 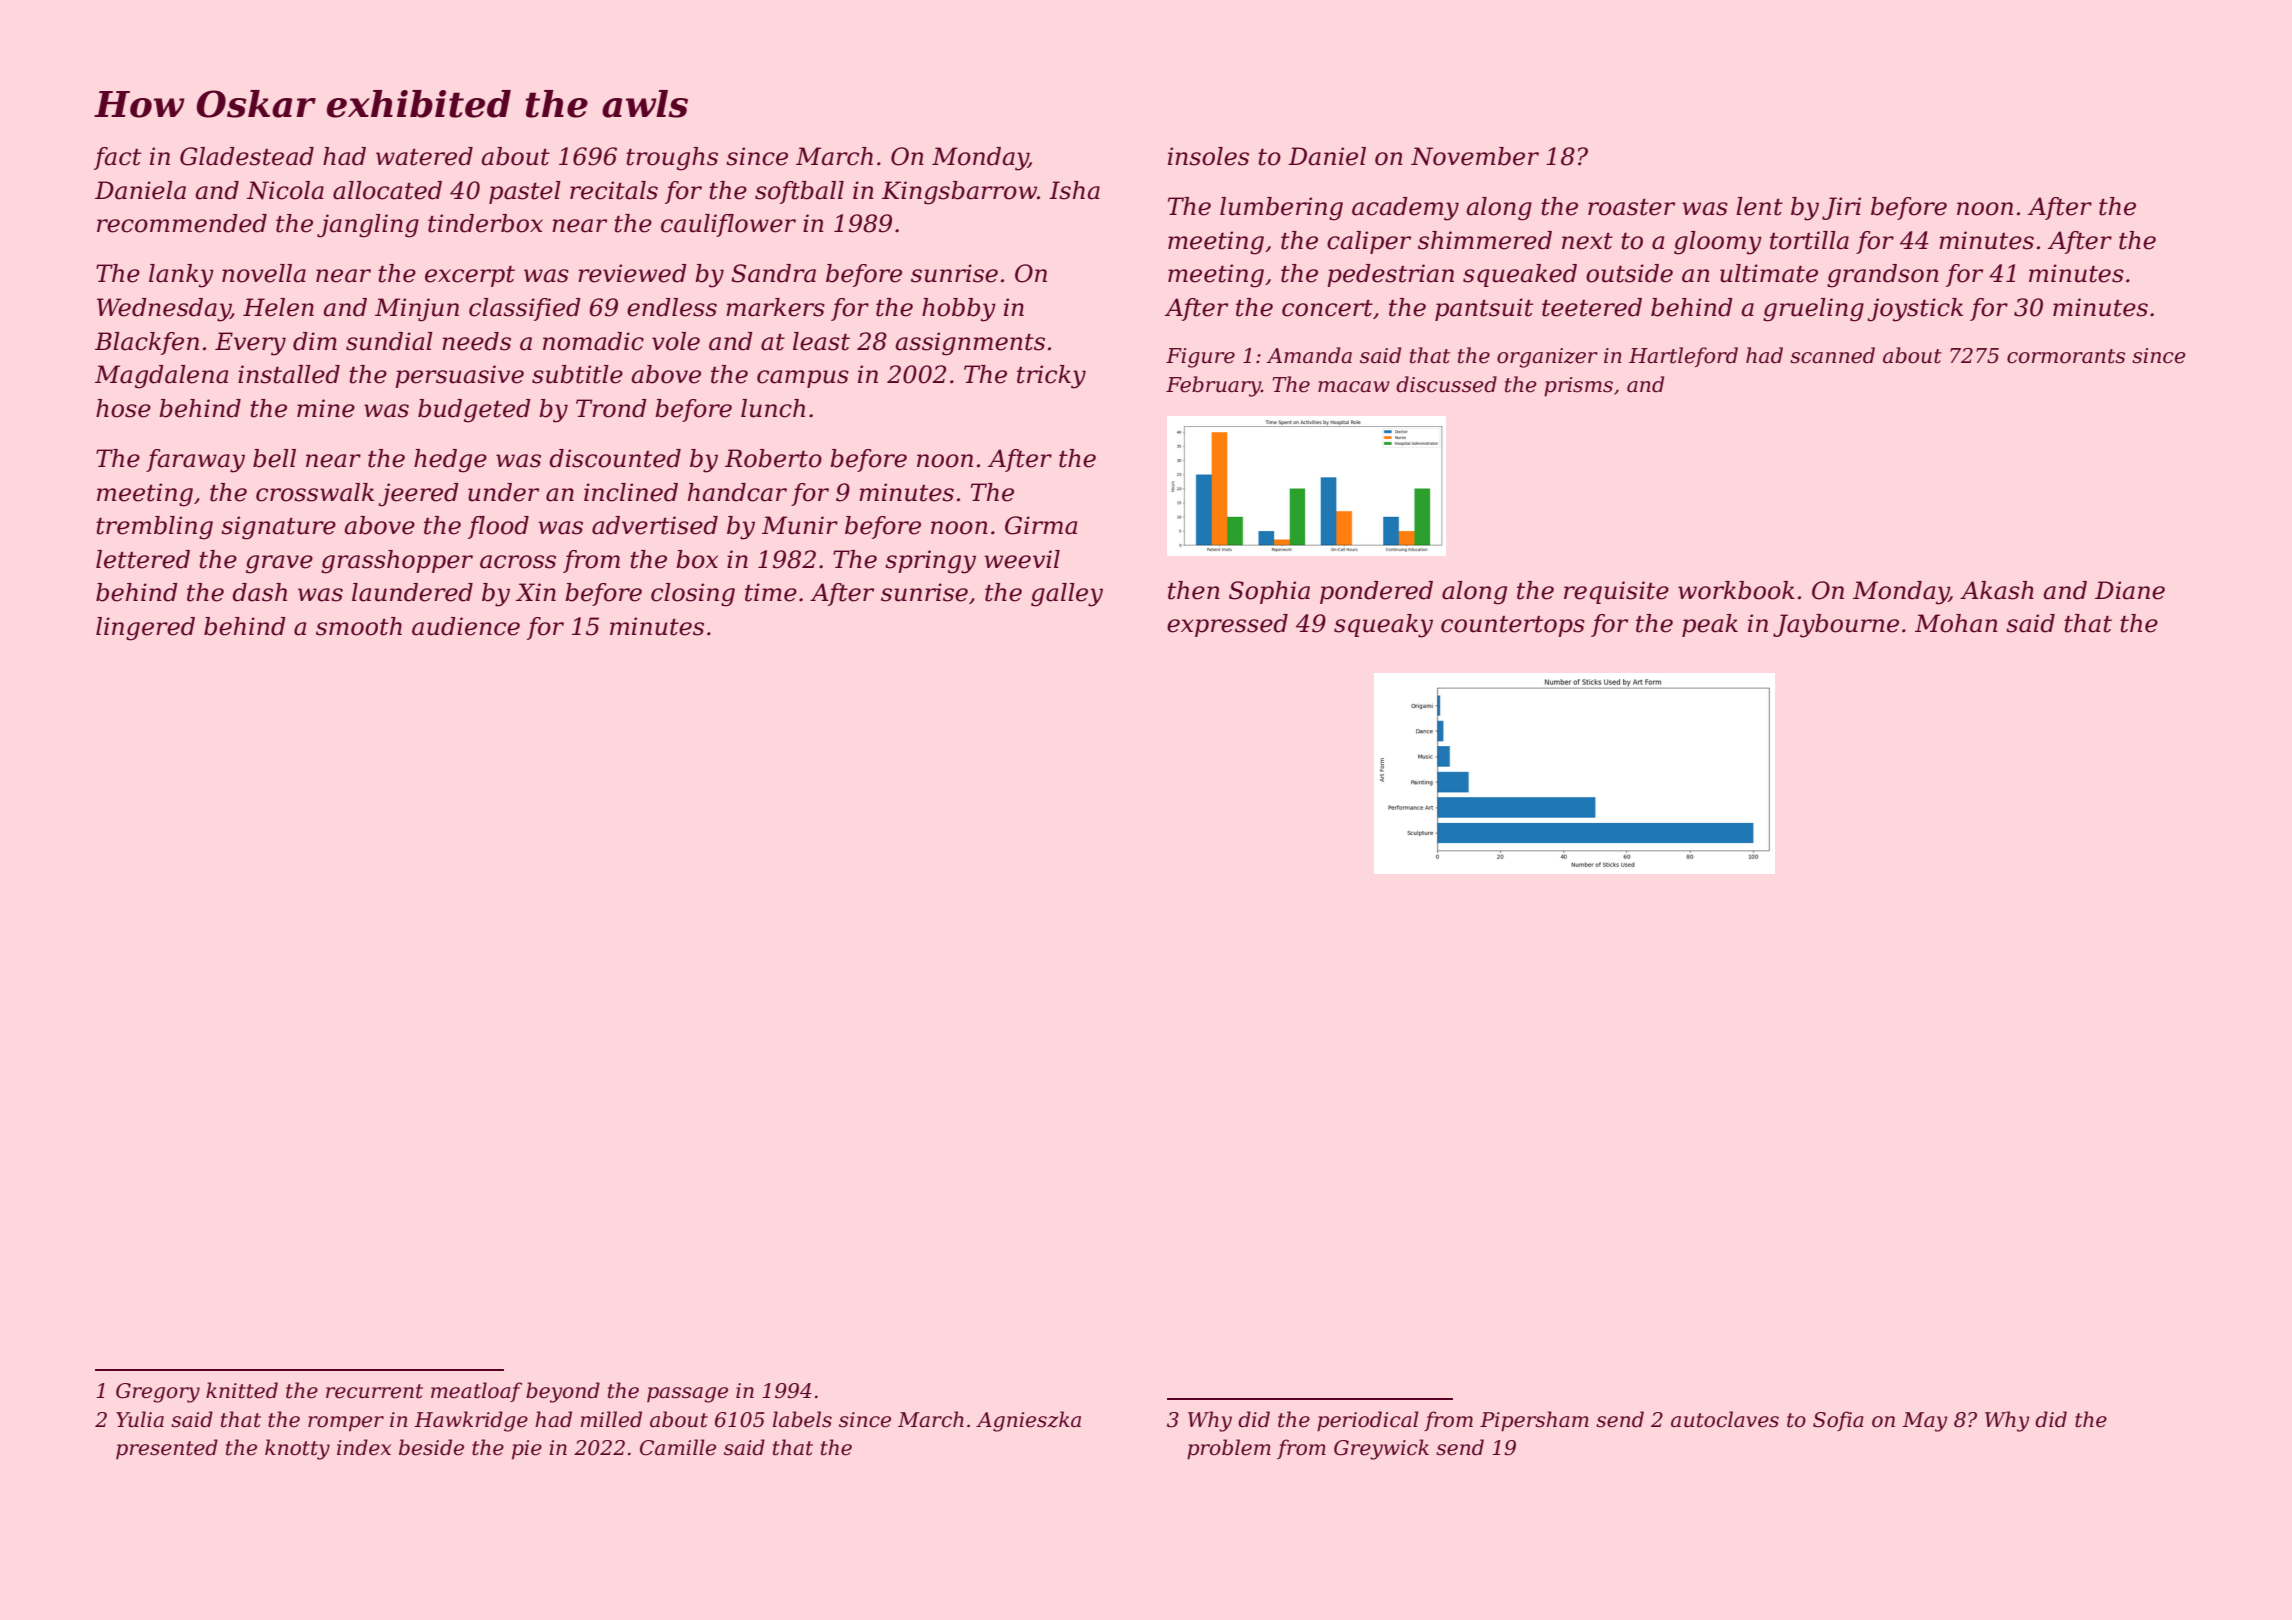 What do you see at coordinates (359, 626) in the image?
I see `smooth` at bounding box center [359, 626].
